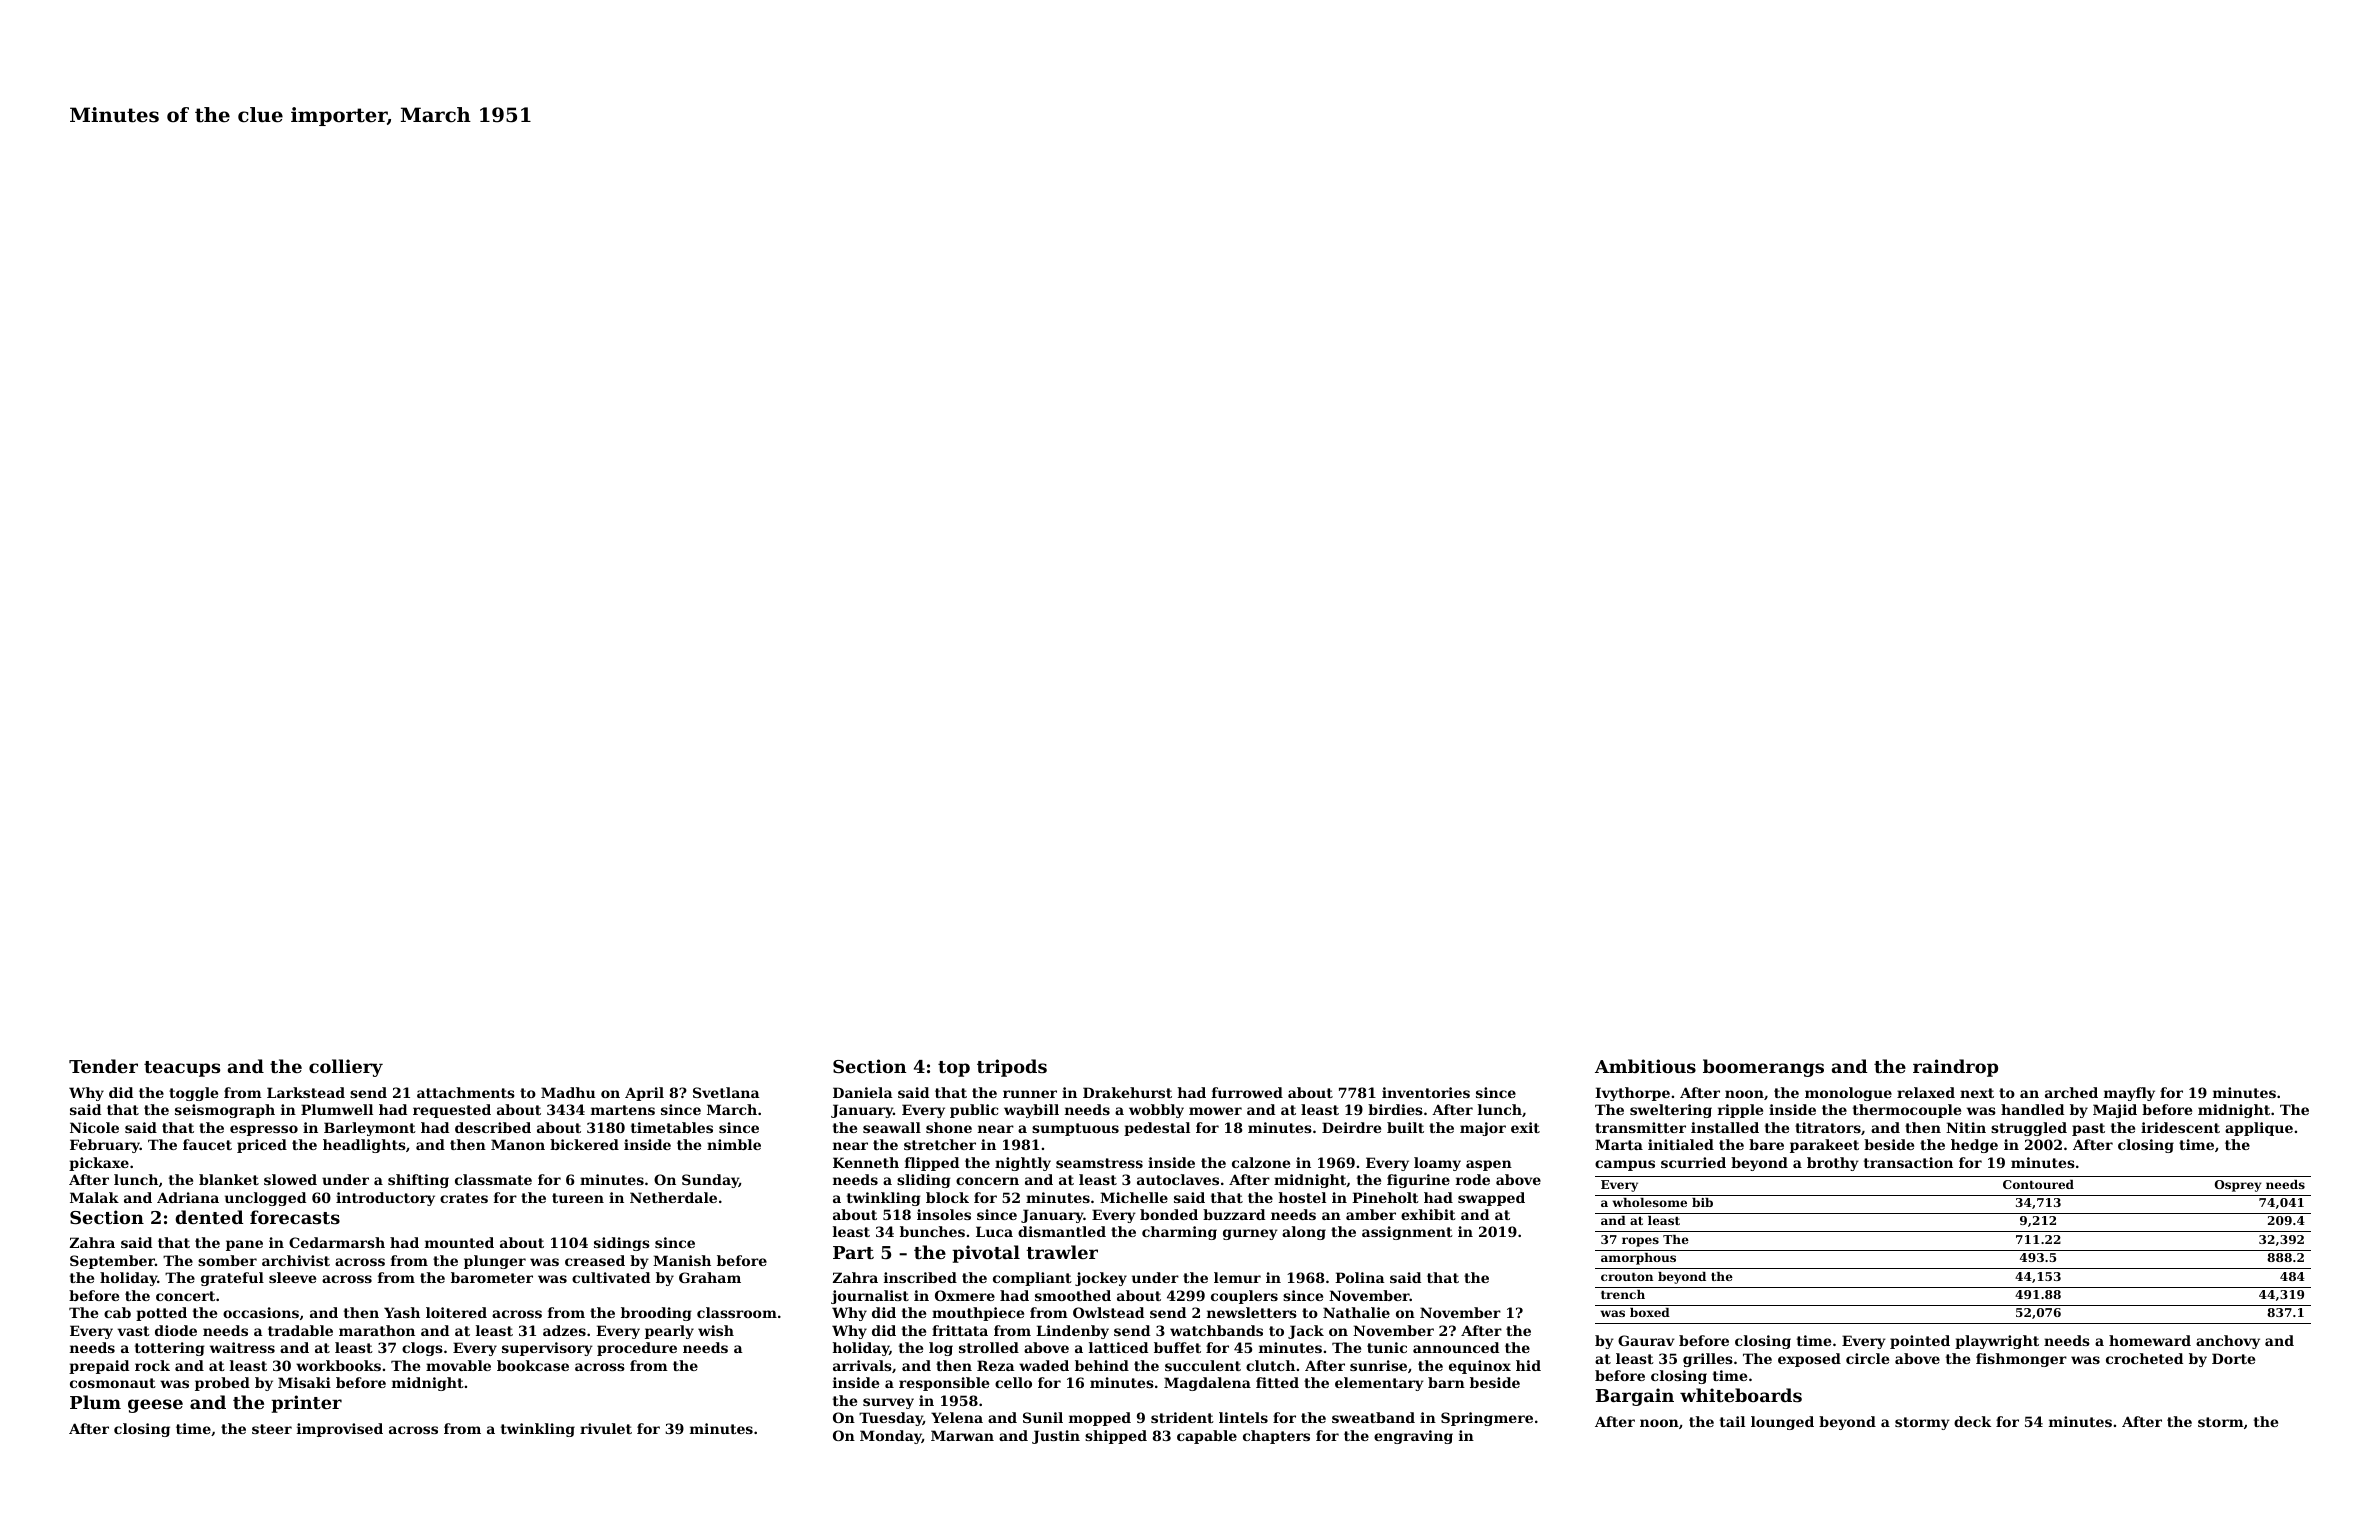 This image has height=1540, width=2380. What do you see at coordinates (1955, 1068) in the image?
I see `raindrop` at bounding box center [1955, 1068].
